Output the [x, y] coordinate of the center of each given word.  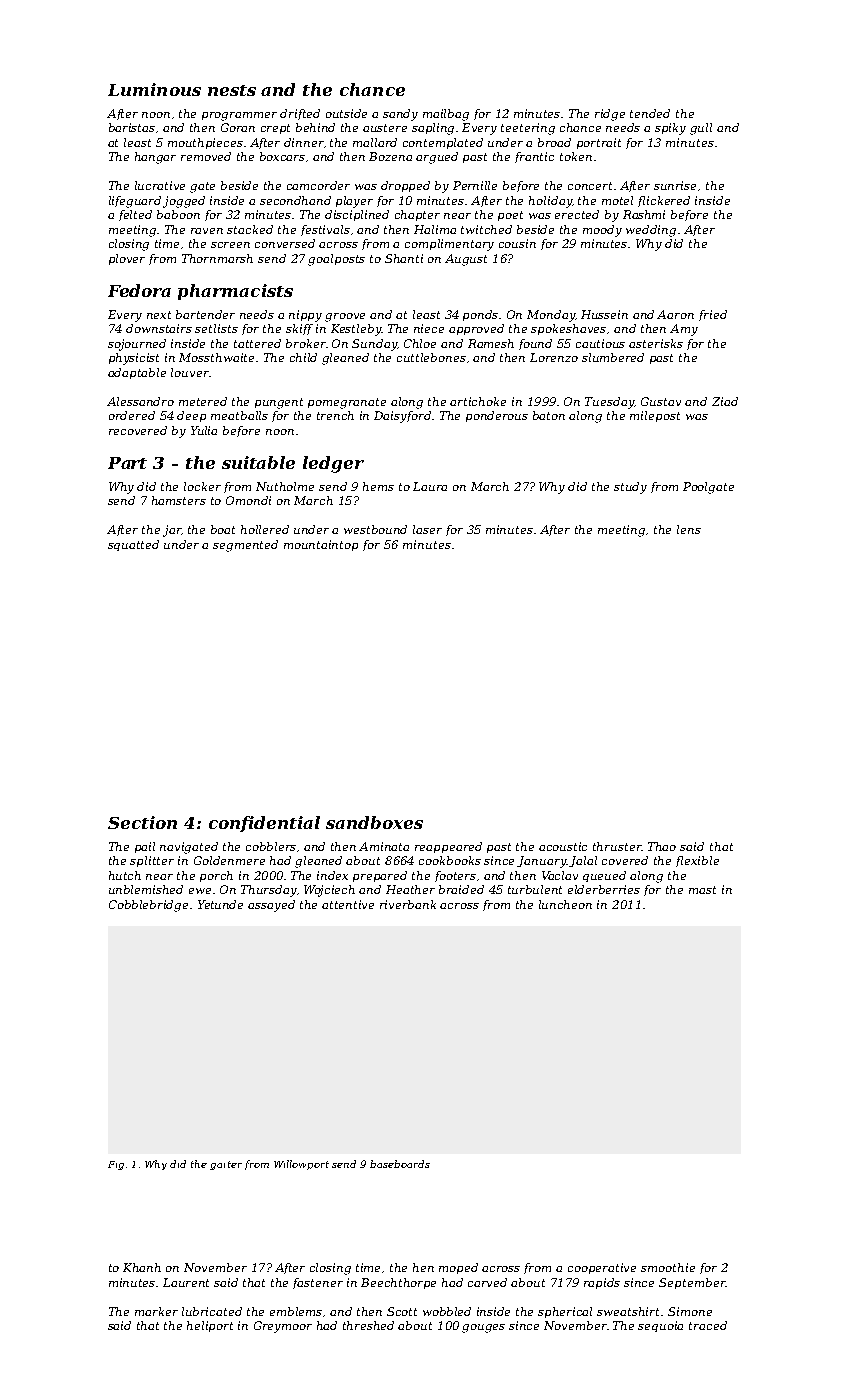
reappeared [448, 847]
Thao [662, 846]
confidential [264, 824]
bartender [205, 314]
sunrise [675, 185]
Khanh [142, 1267]
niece [429, 328]
